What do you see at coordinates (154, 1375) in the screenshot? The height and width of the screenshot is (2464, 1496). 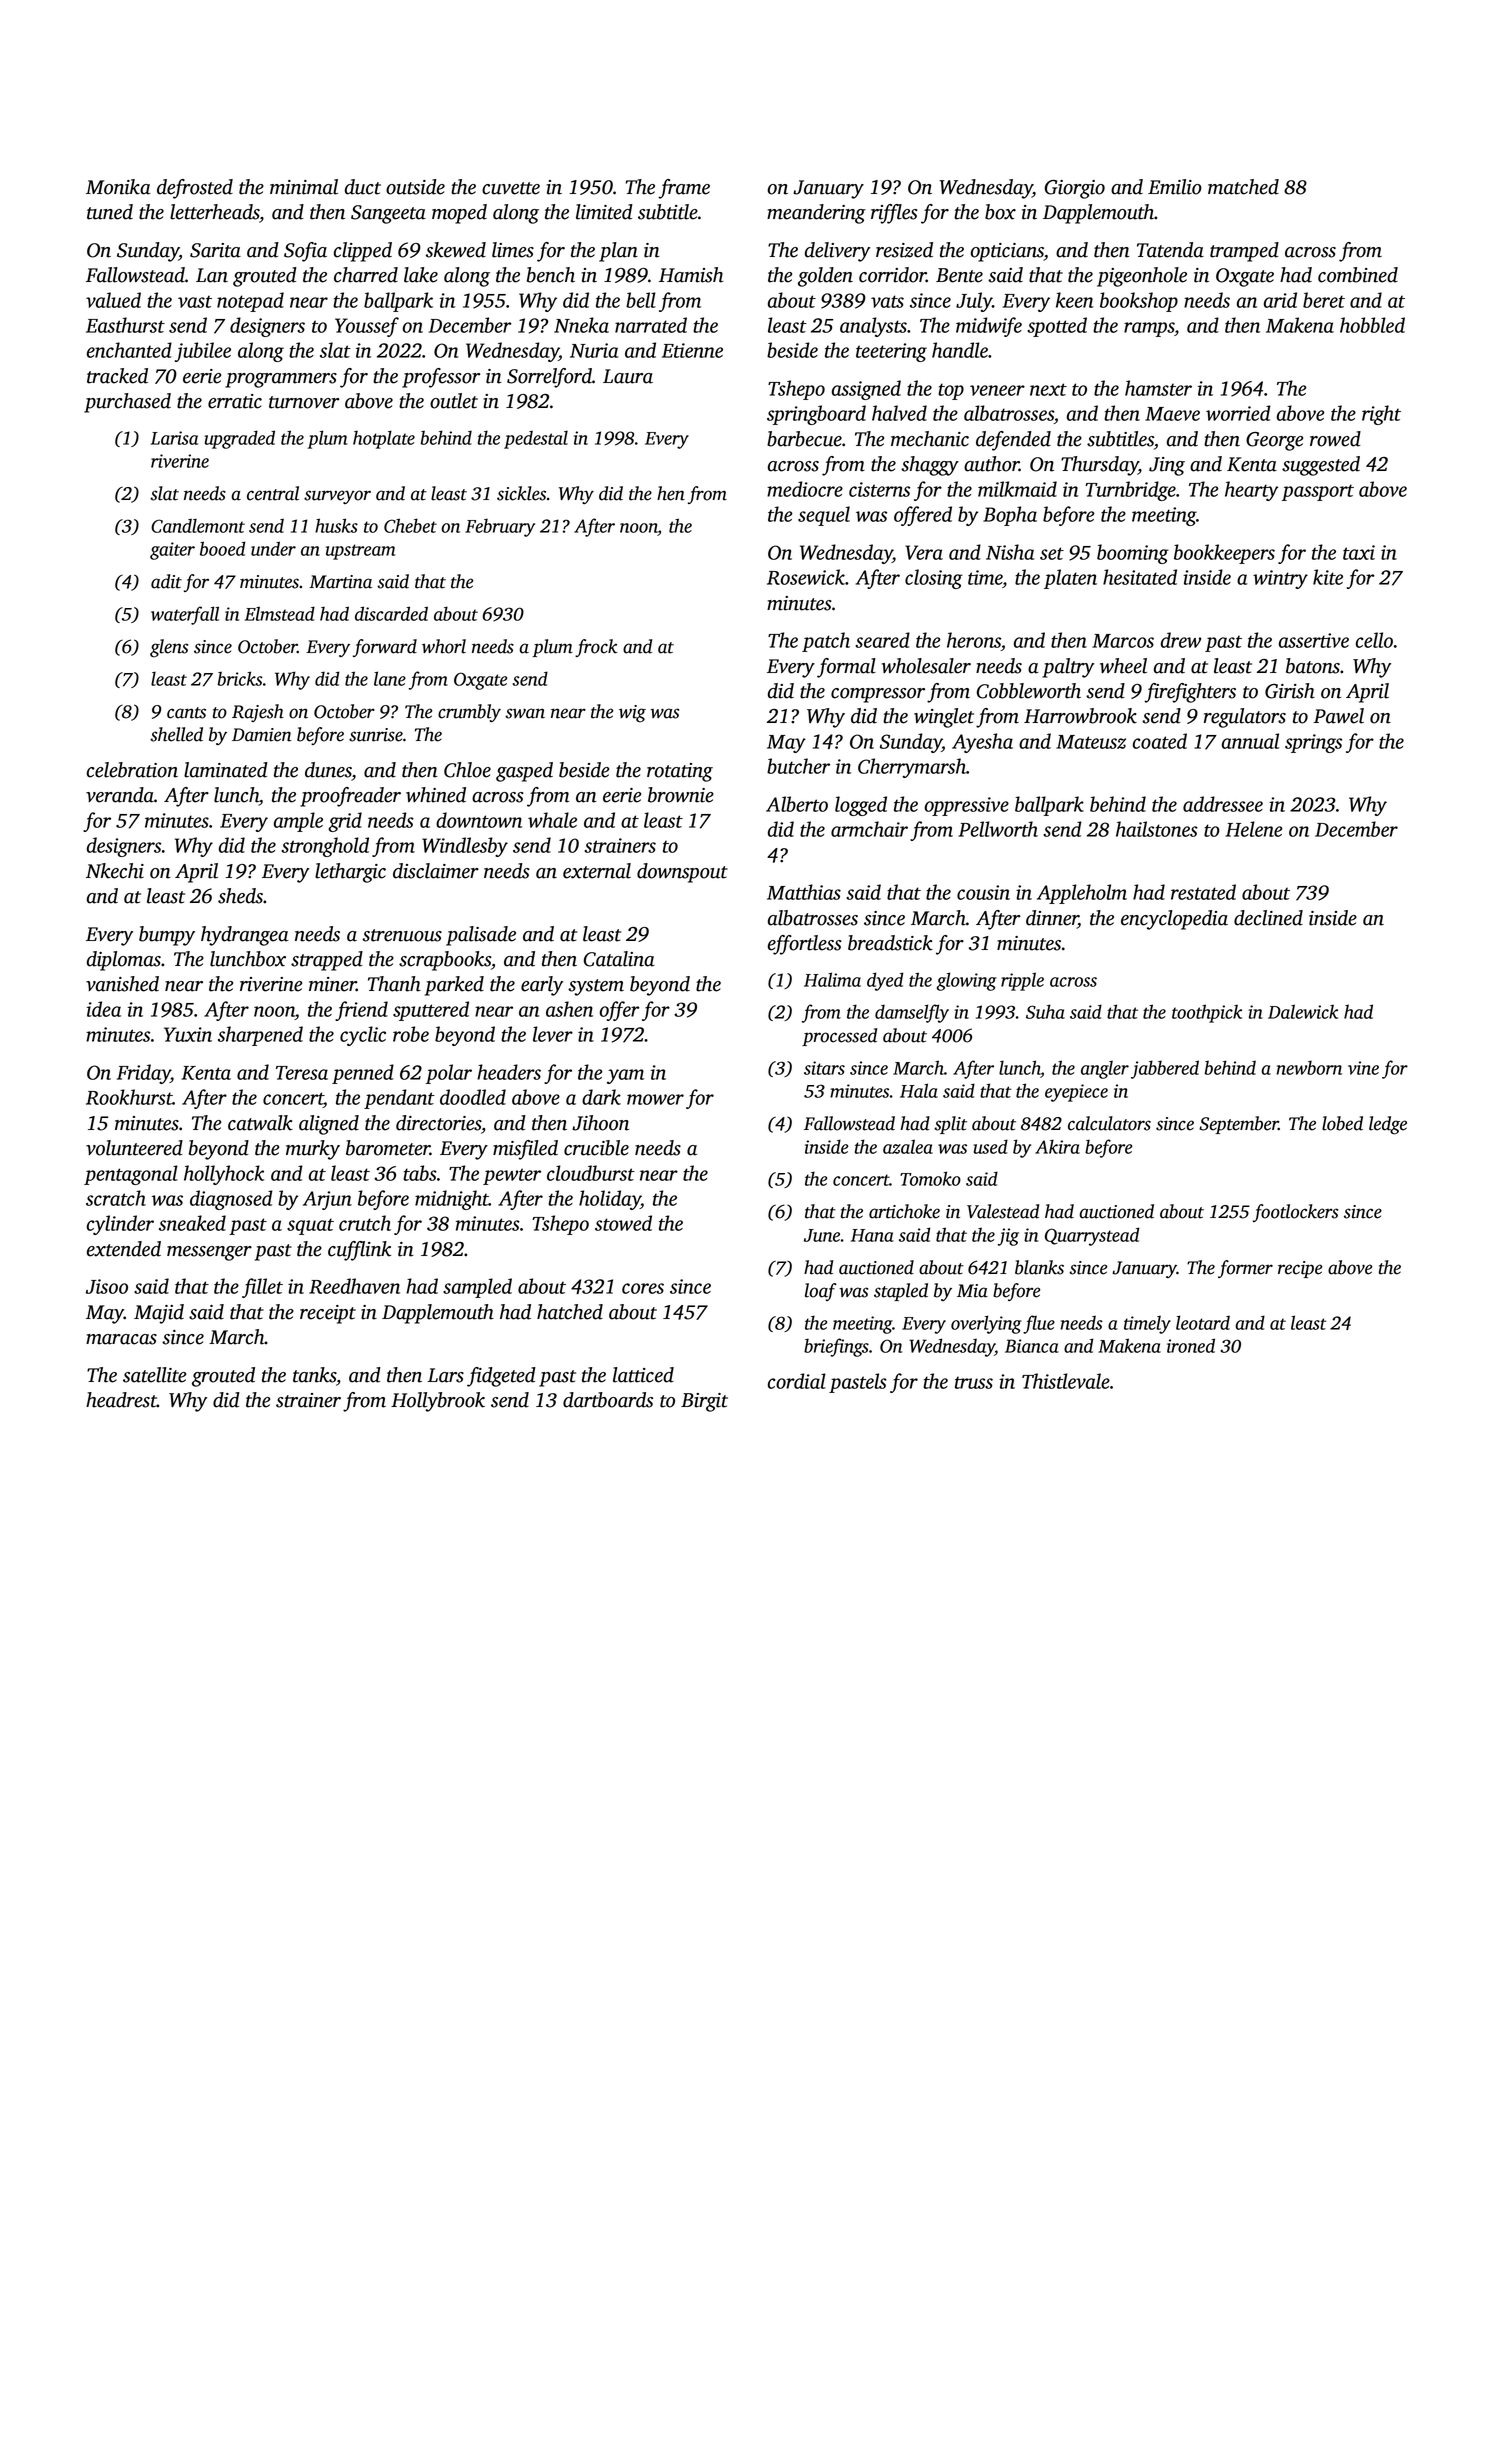 I see `satellite` at bounding box center [154, 1375].
